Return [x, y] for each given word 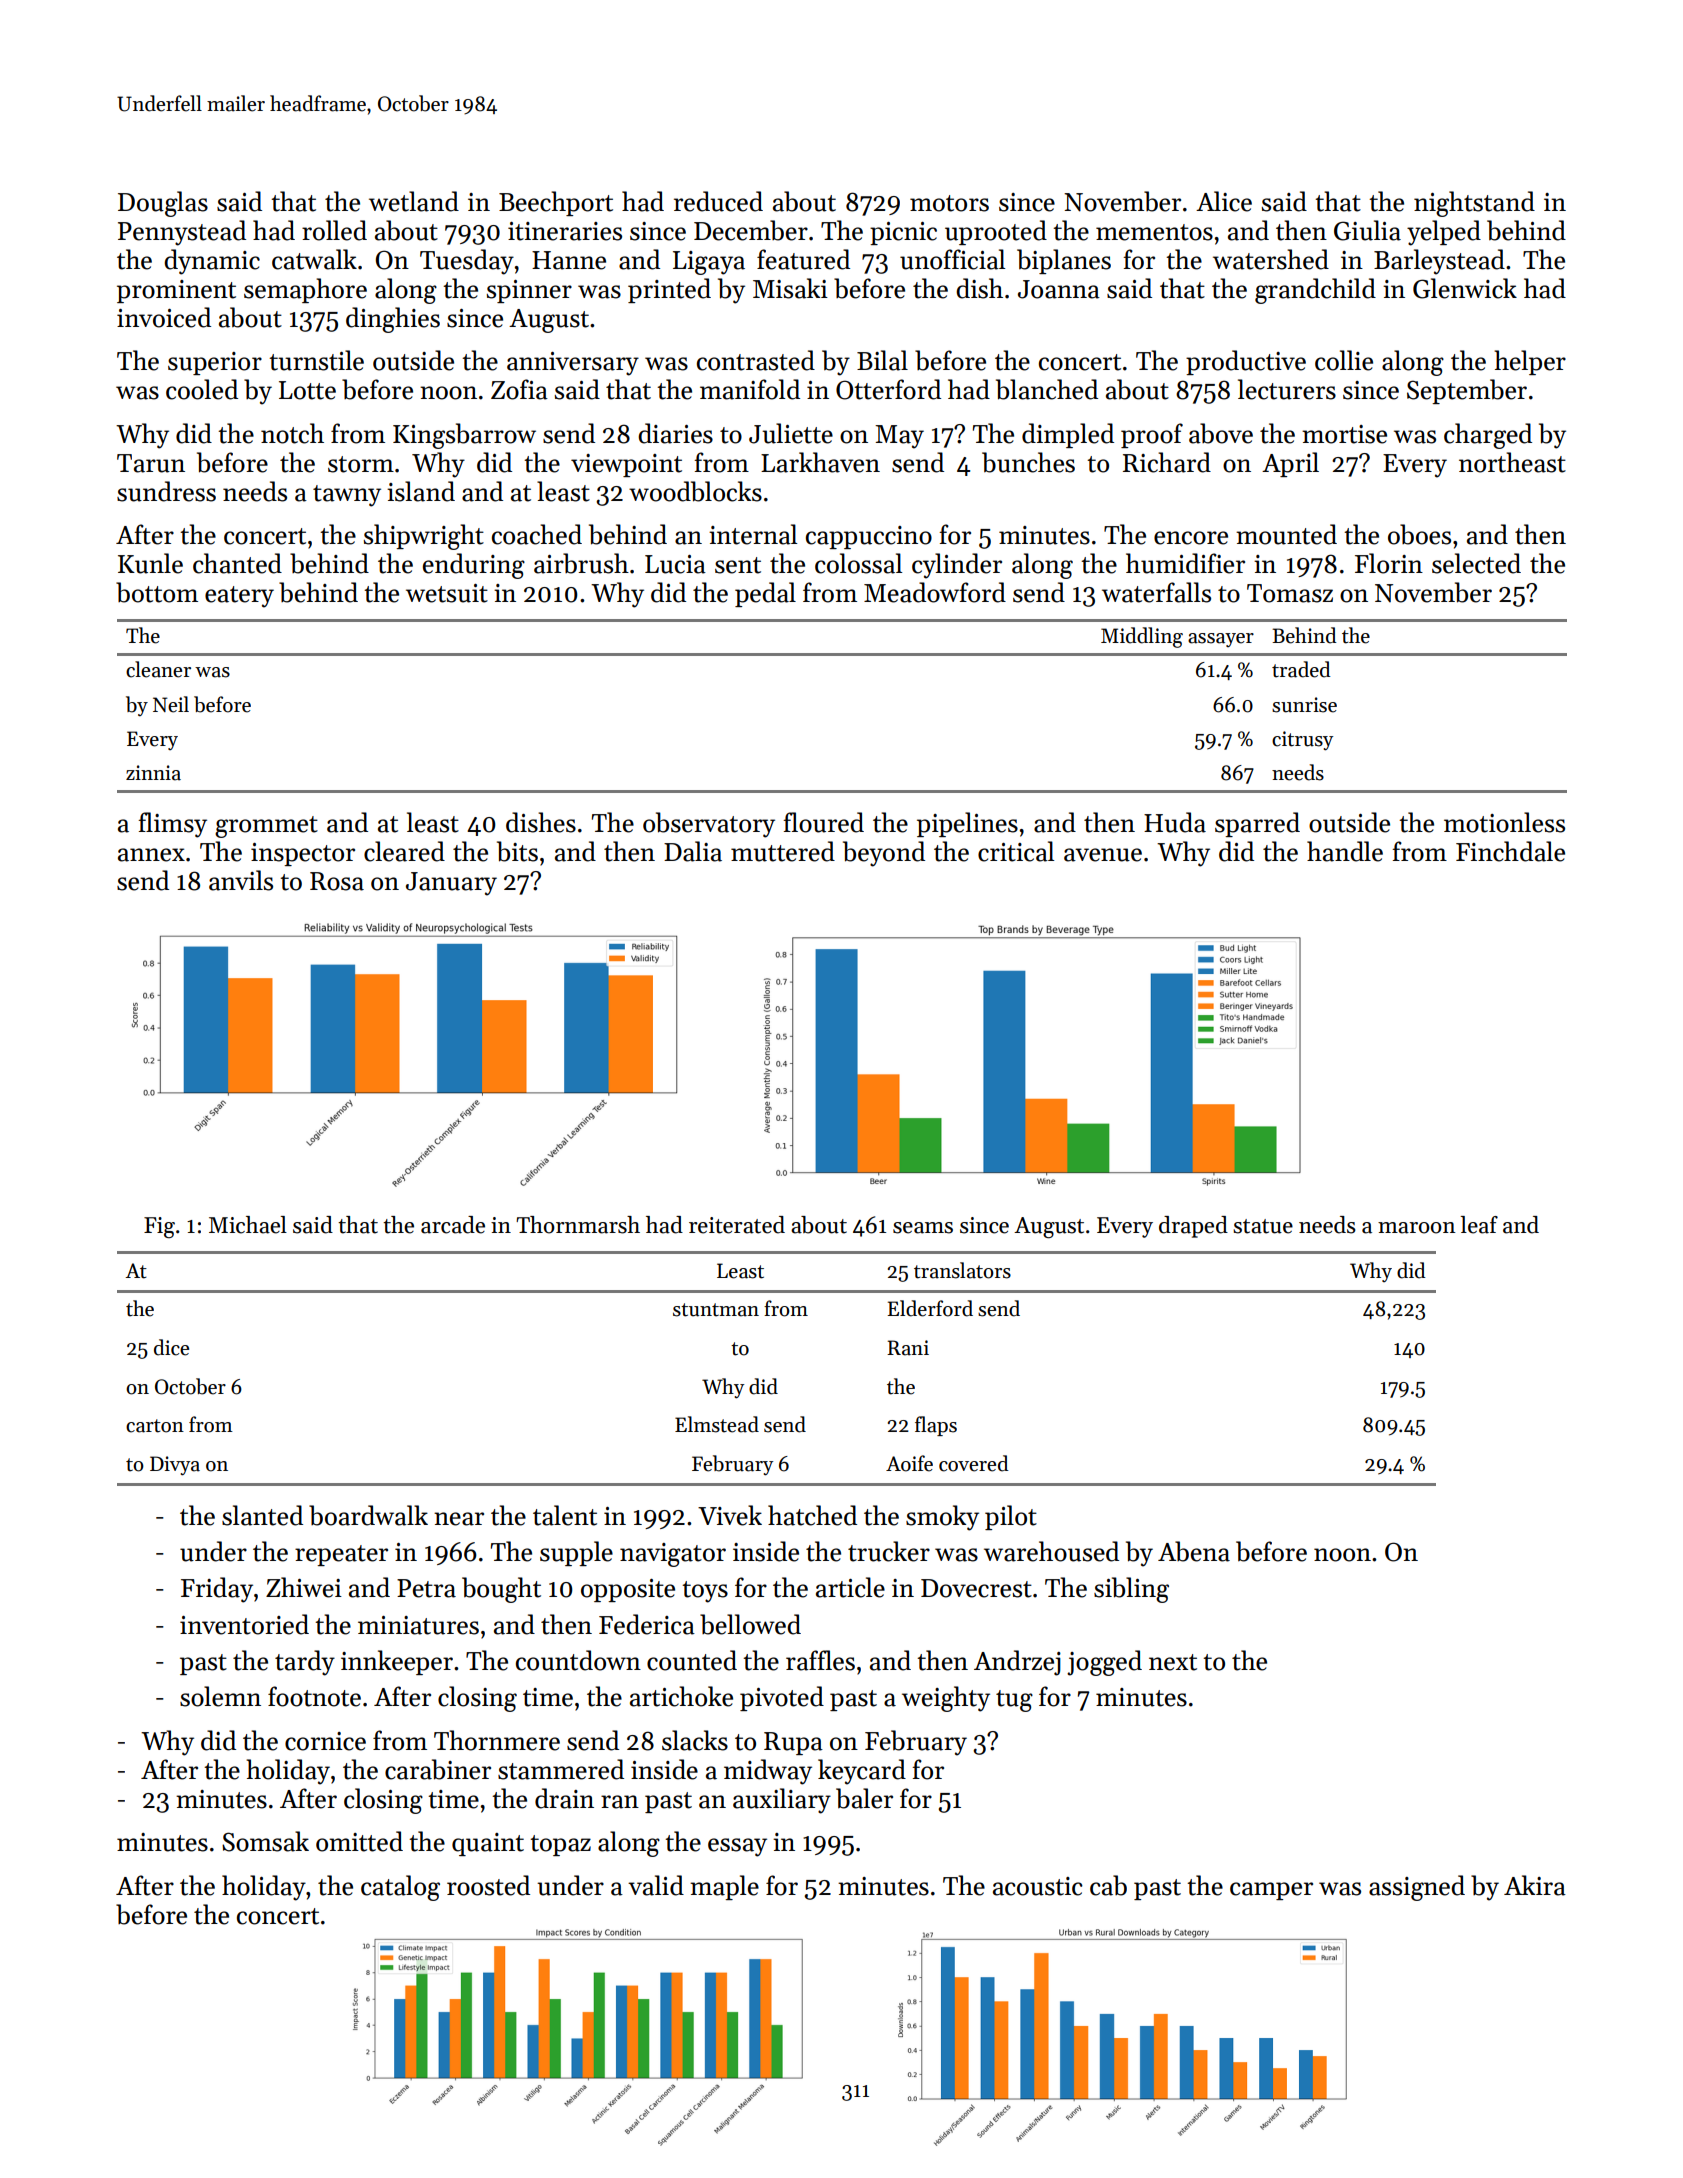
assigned [1417, 1888]
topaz [560, 1845]
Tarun [151, 463]
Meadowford [935, 592]
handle [1345, 851]
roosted [488, 1885]
